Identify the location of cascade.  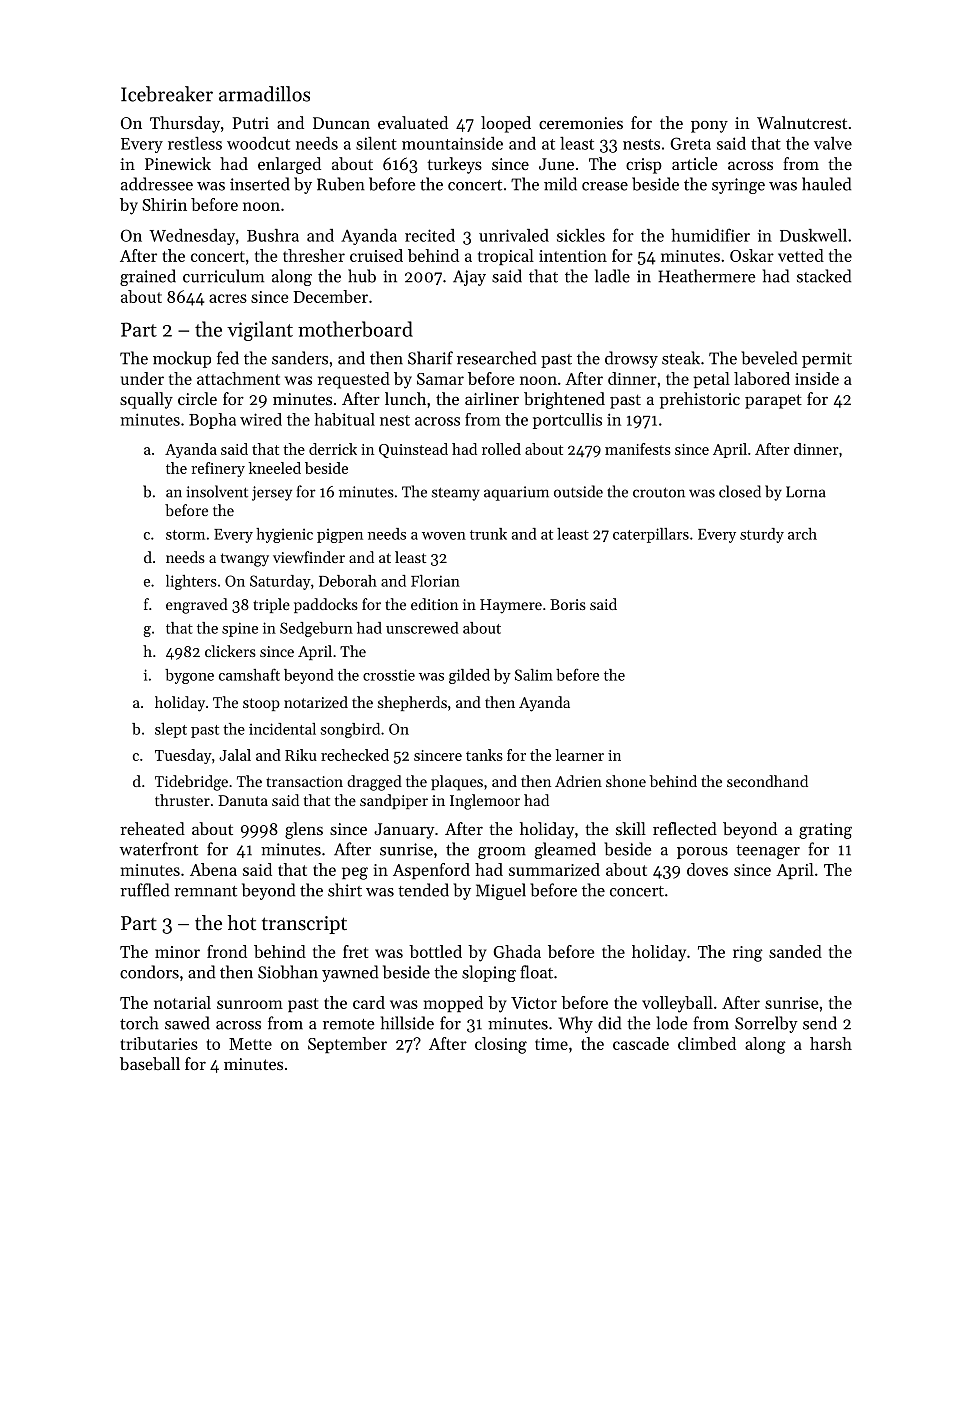
(641, 1043).
